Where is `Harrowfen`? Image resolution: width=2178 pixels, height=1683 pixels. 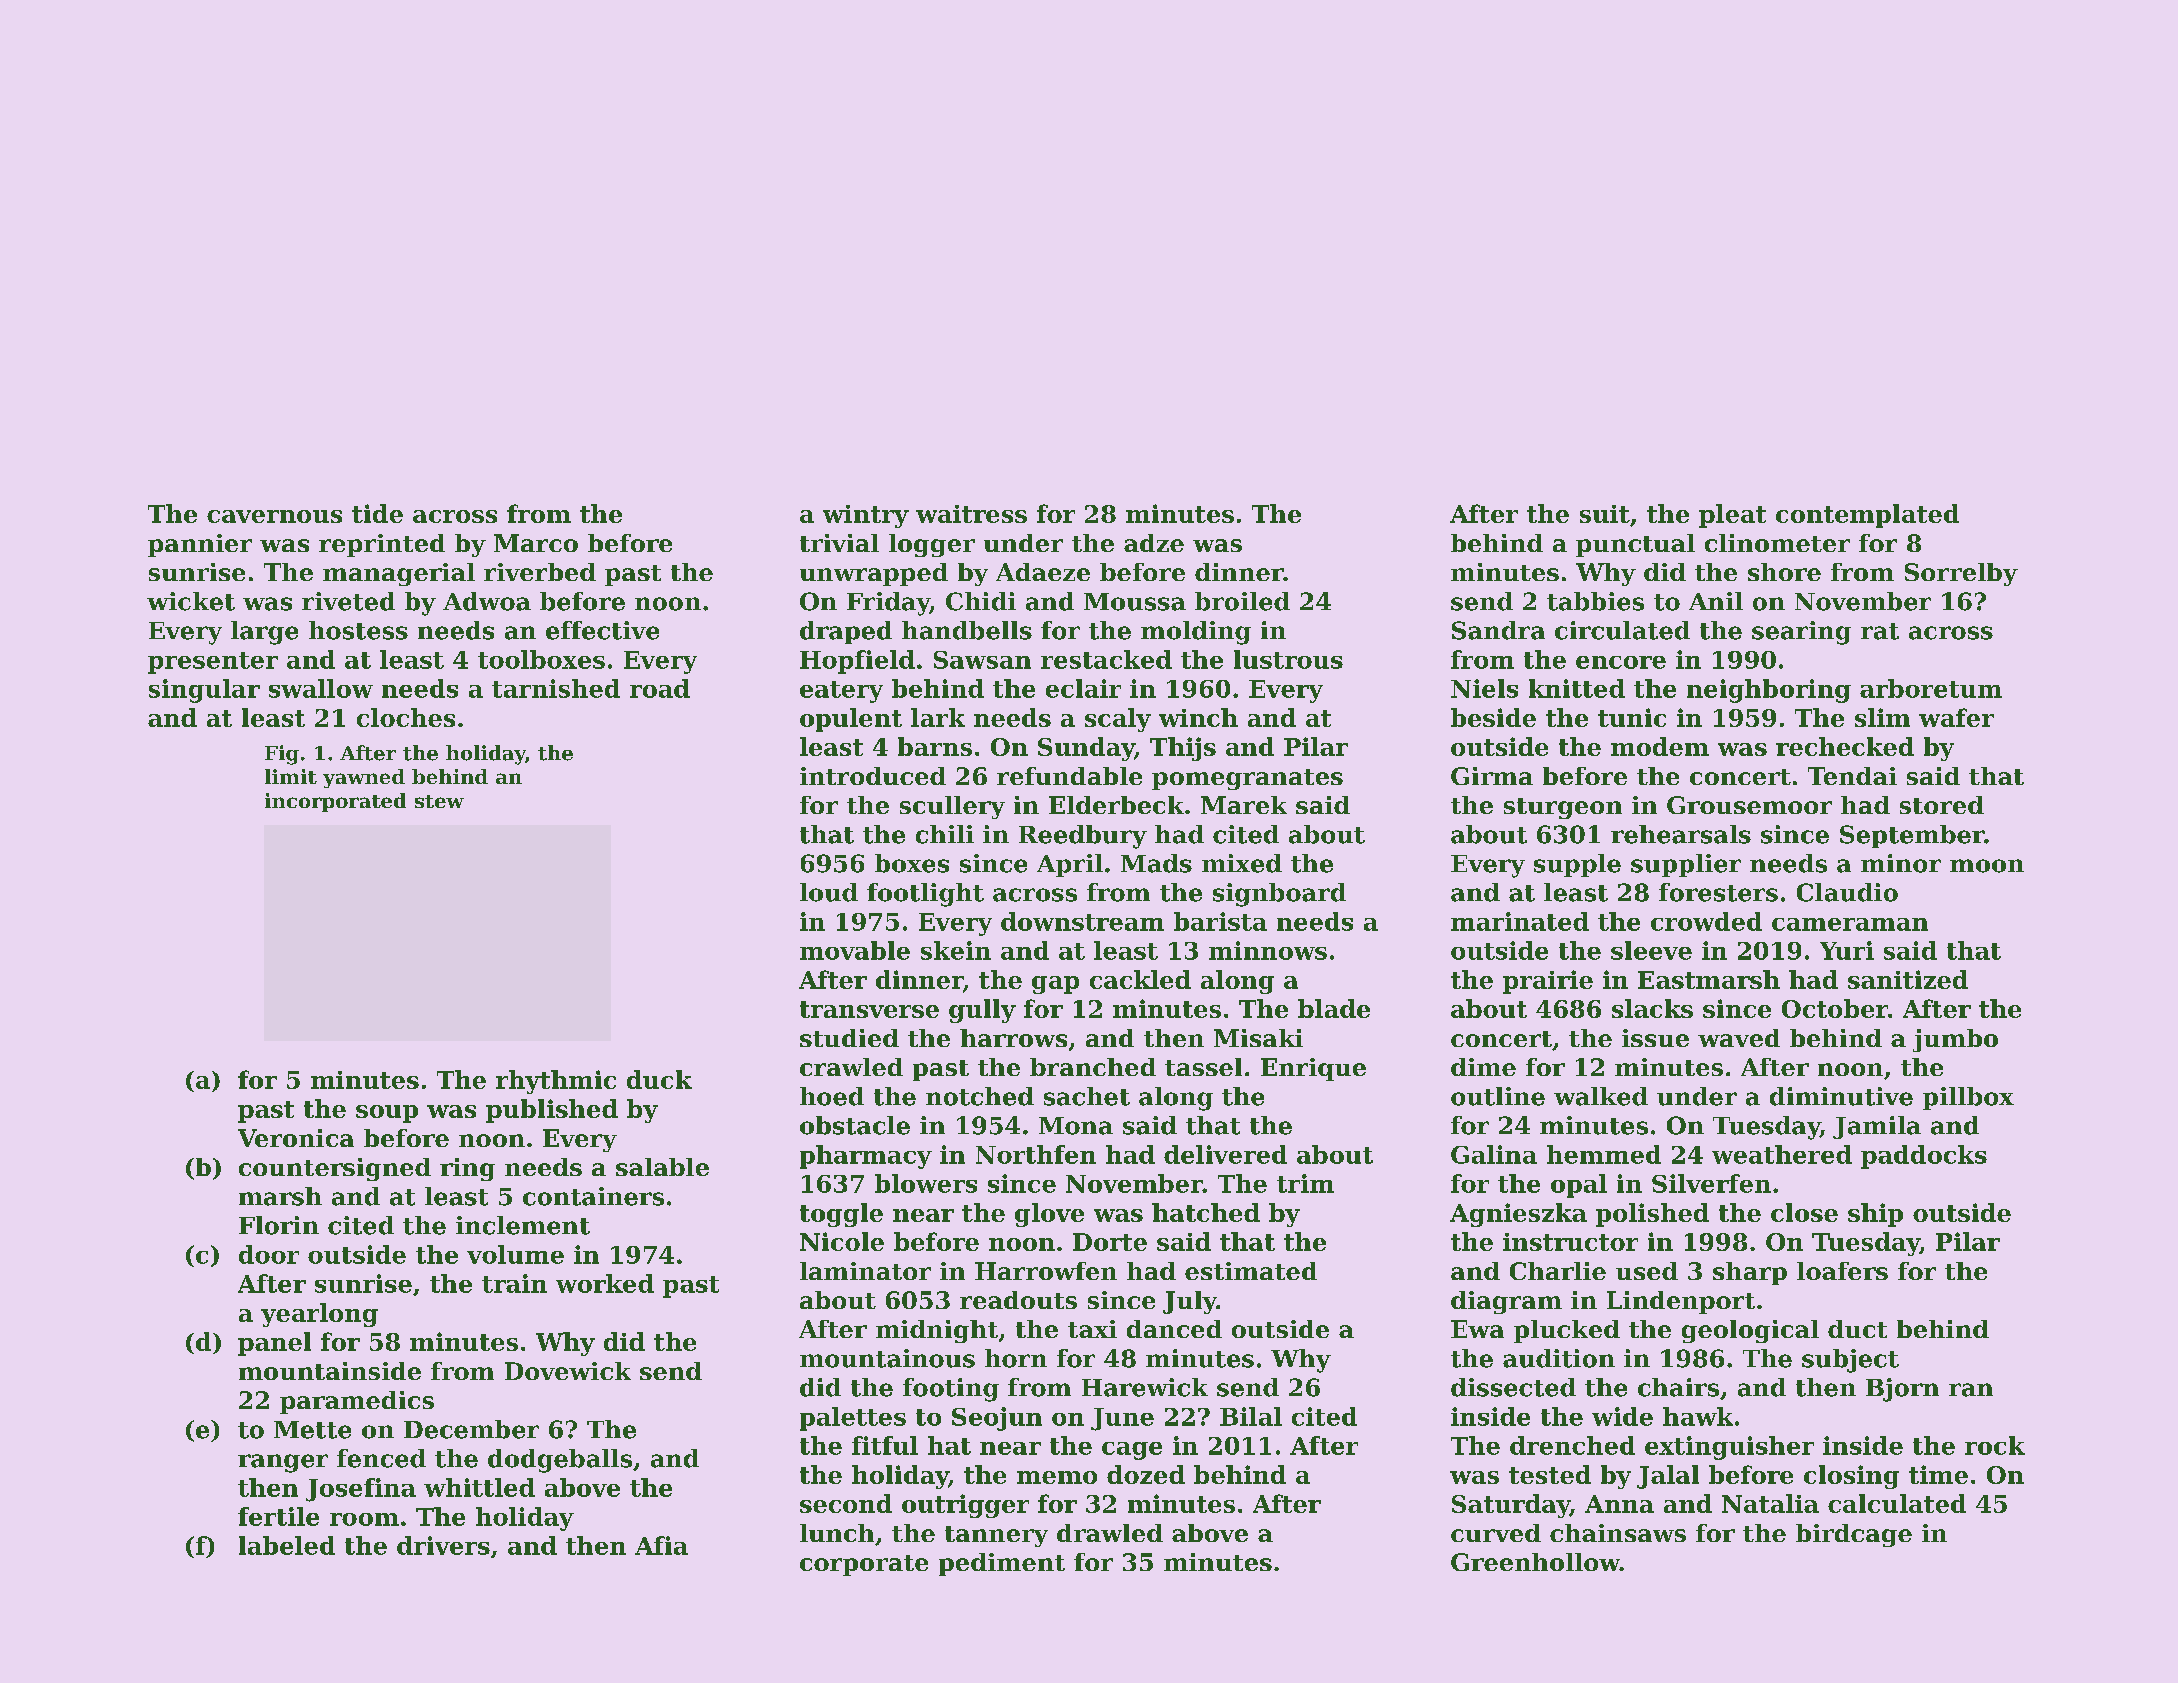 Harrowfen is located at coordinates (1046, 1271).
